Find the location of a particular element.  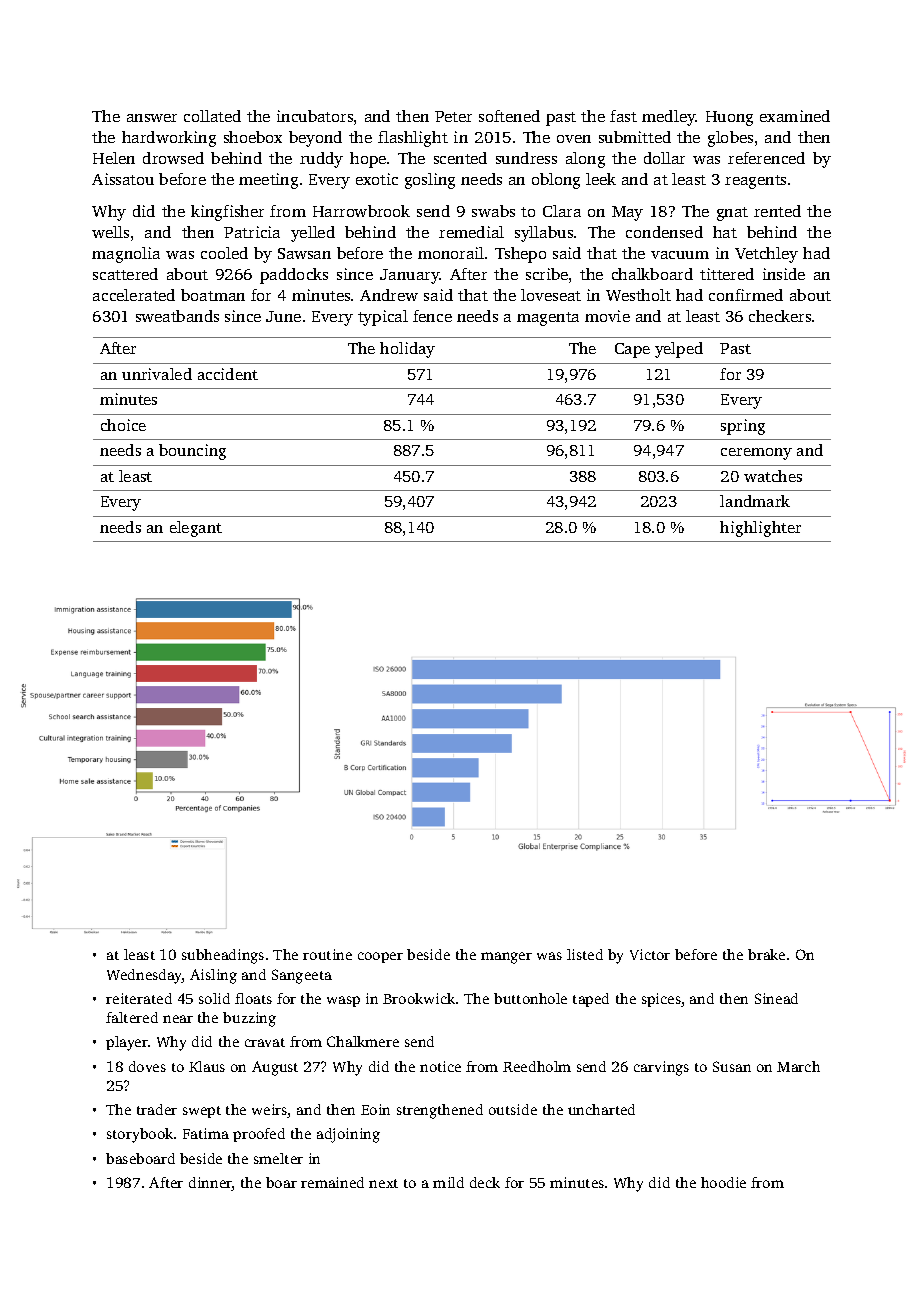

landmark is located at coordinates (755, 501).
